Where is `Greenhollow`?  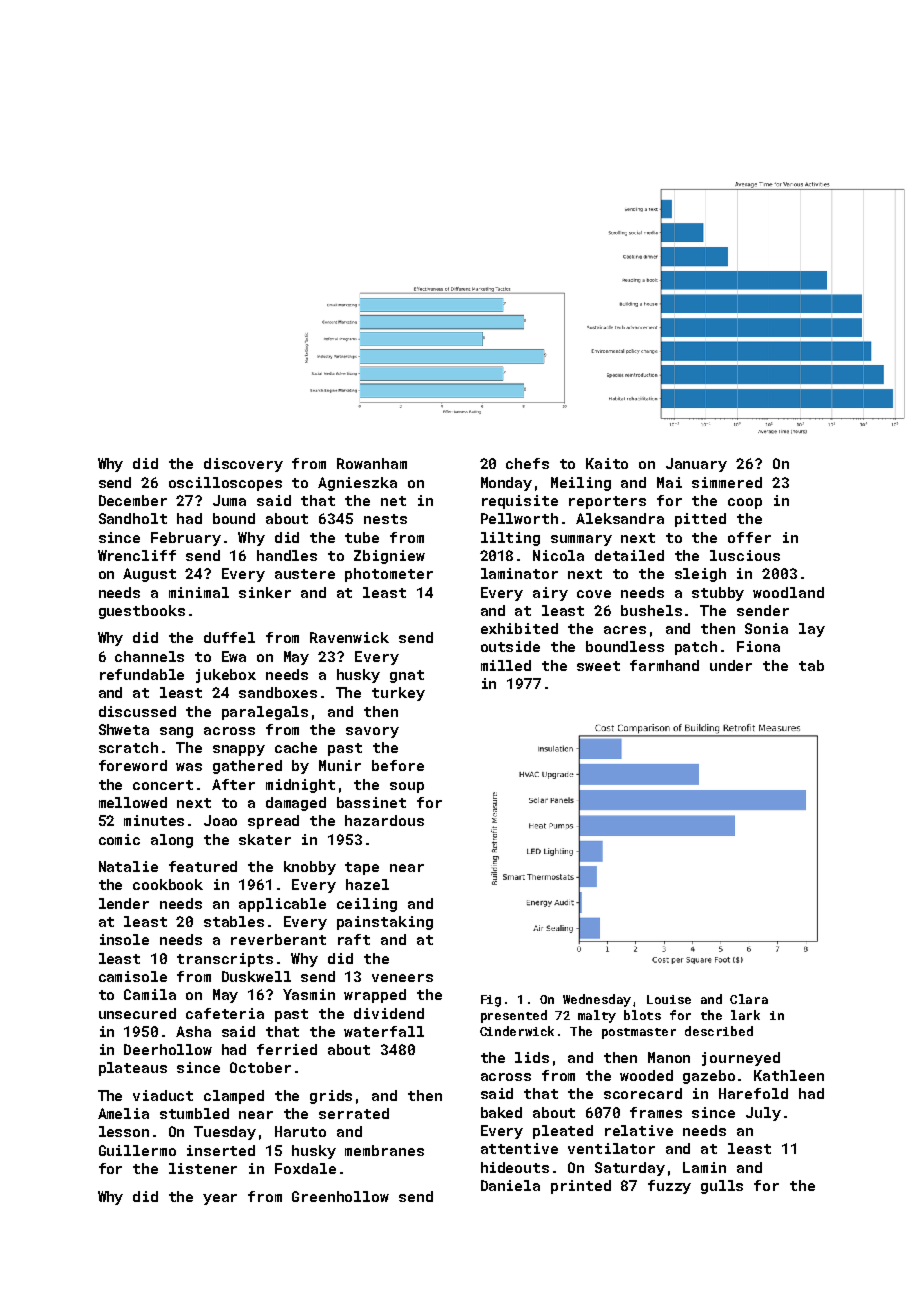 Greenhollow is located at coordinates (340, 1196).
